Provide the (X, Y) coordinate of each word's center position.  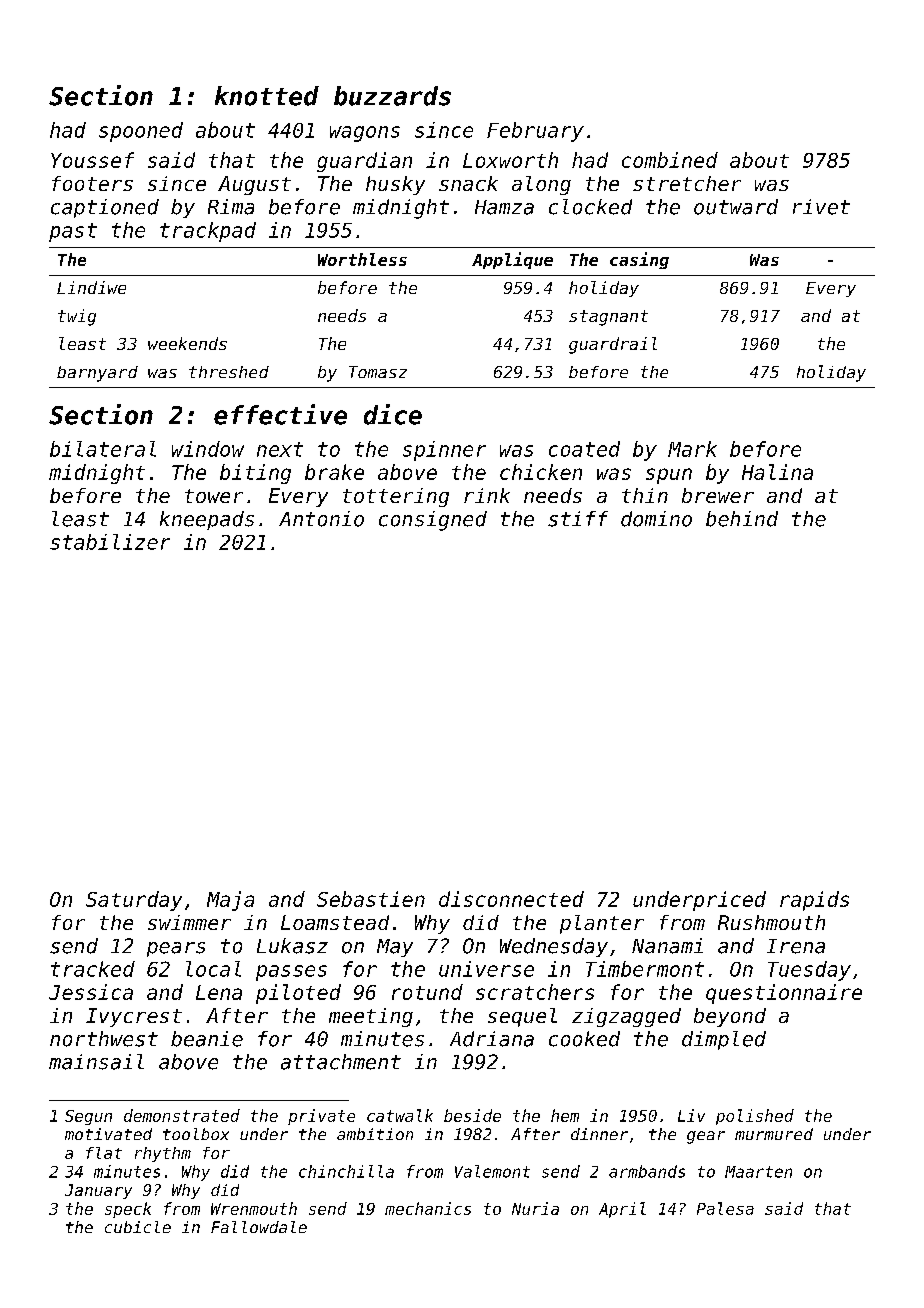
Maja (230, 901)
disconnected (511, 899)
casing (639, 260)
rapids (814, 901)
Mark (692, 449)
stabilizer (110, 542)
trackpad (208, 232)
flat (104, 1153)
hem (565, 1115)
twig (77, 317)
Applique (512, 260)
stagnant (608, 318)
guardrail (613, 345)
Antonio (321, 519)
